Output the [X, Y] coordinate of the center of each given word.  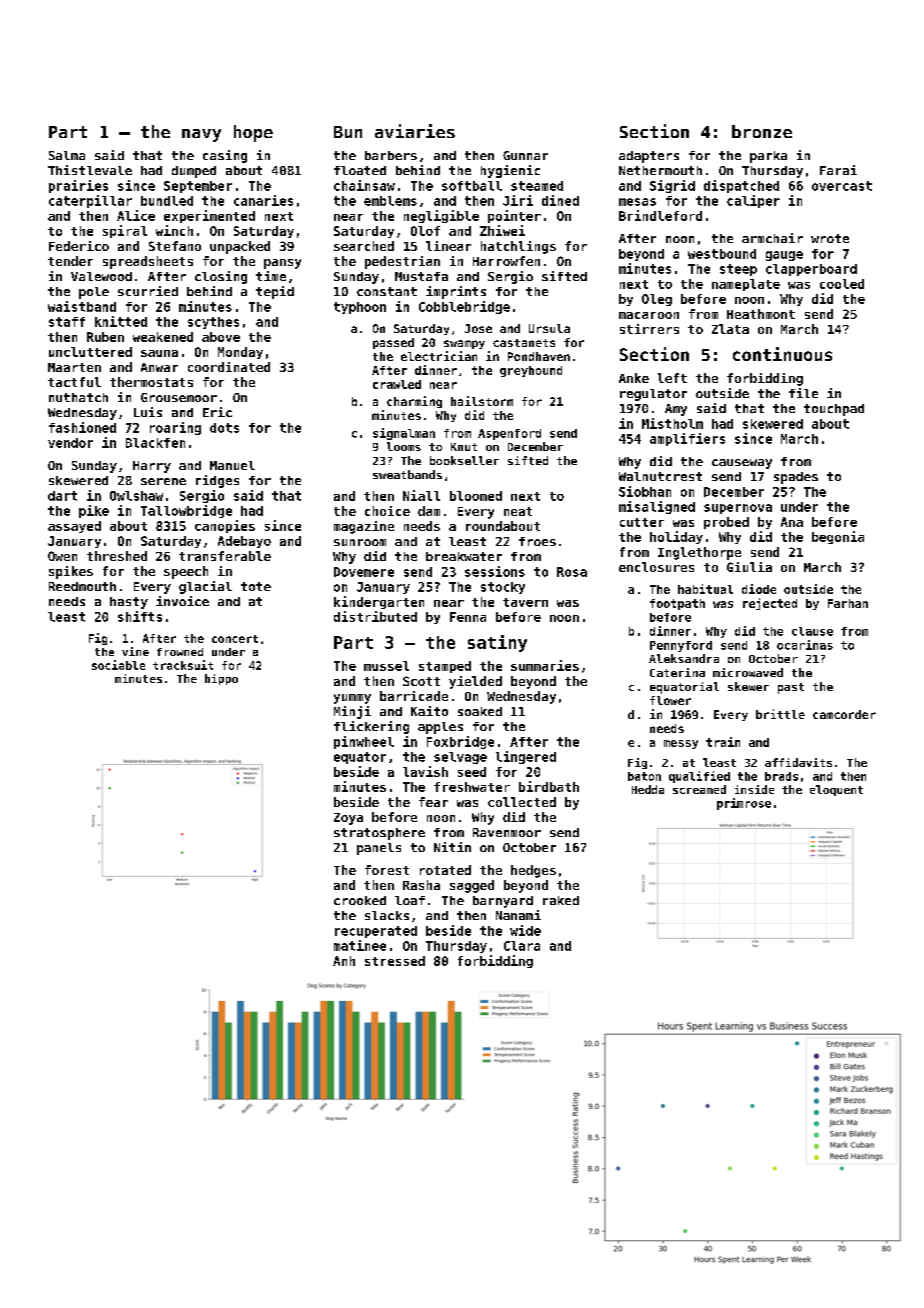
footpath [677, 604]
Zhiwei [502, 230]
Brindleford [660, 215]
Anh [344, 961]
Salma [67, 155]
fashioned [82, 427]
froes [537, 541]
